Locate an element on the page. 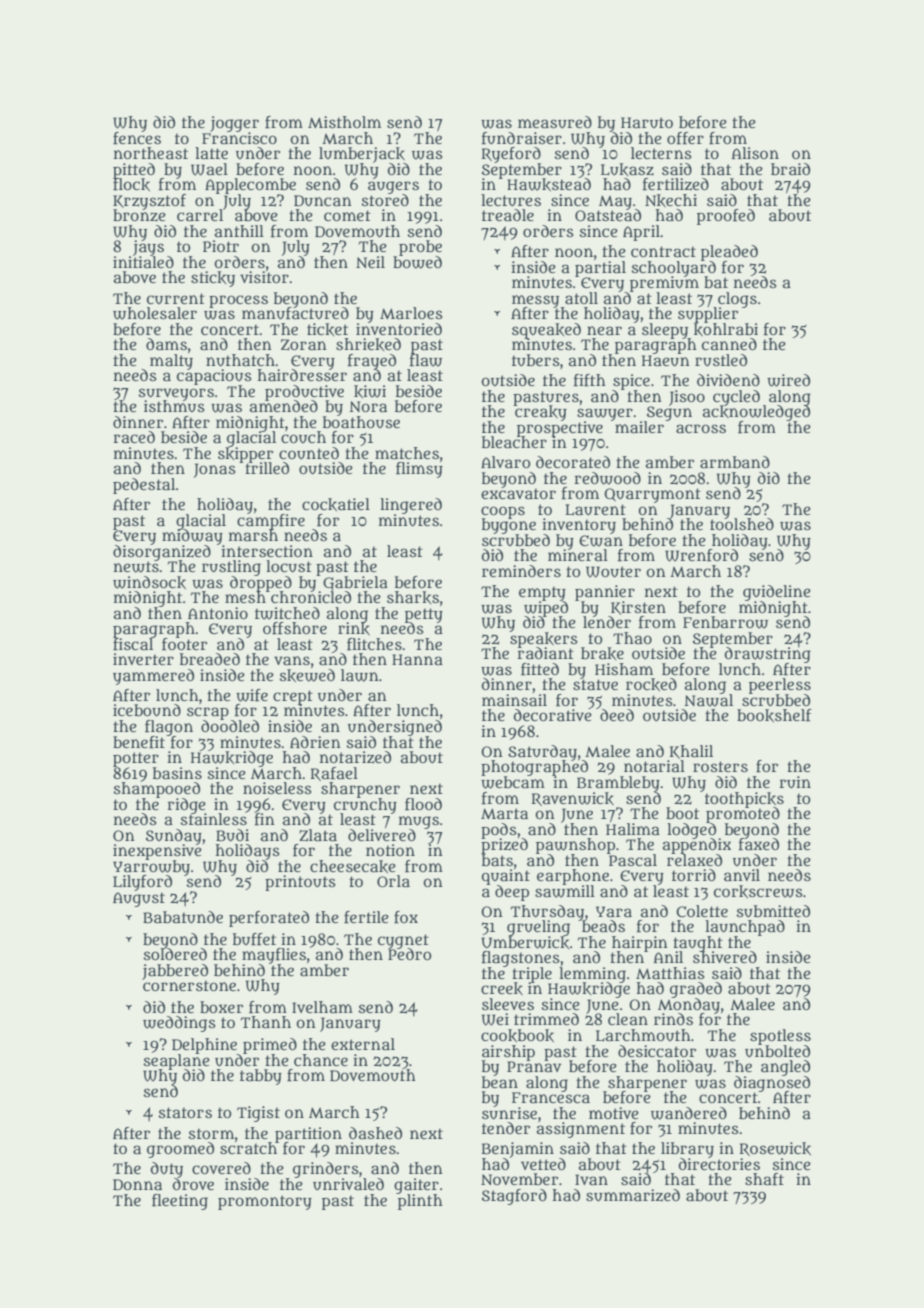  lodged is located at coordinates (691, 830).
